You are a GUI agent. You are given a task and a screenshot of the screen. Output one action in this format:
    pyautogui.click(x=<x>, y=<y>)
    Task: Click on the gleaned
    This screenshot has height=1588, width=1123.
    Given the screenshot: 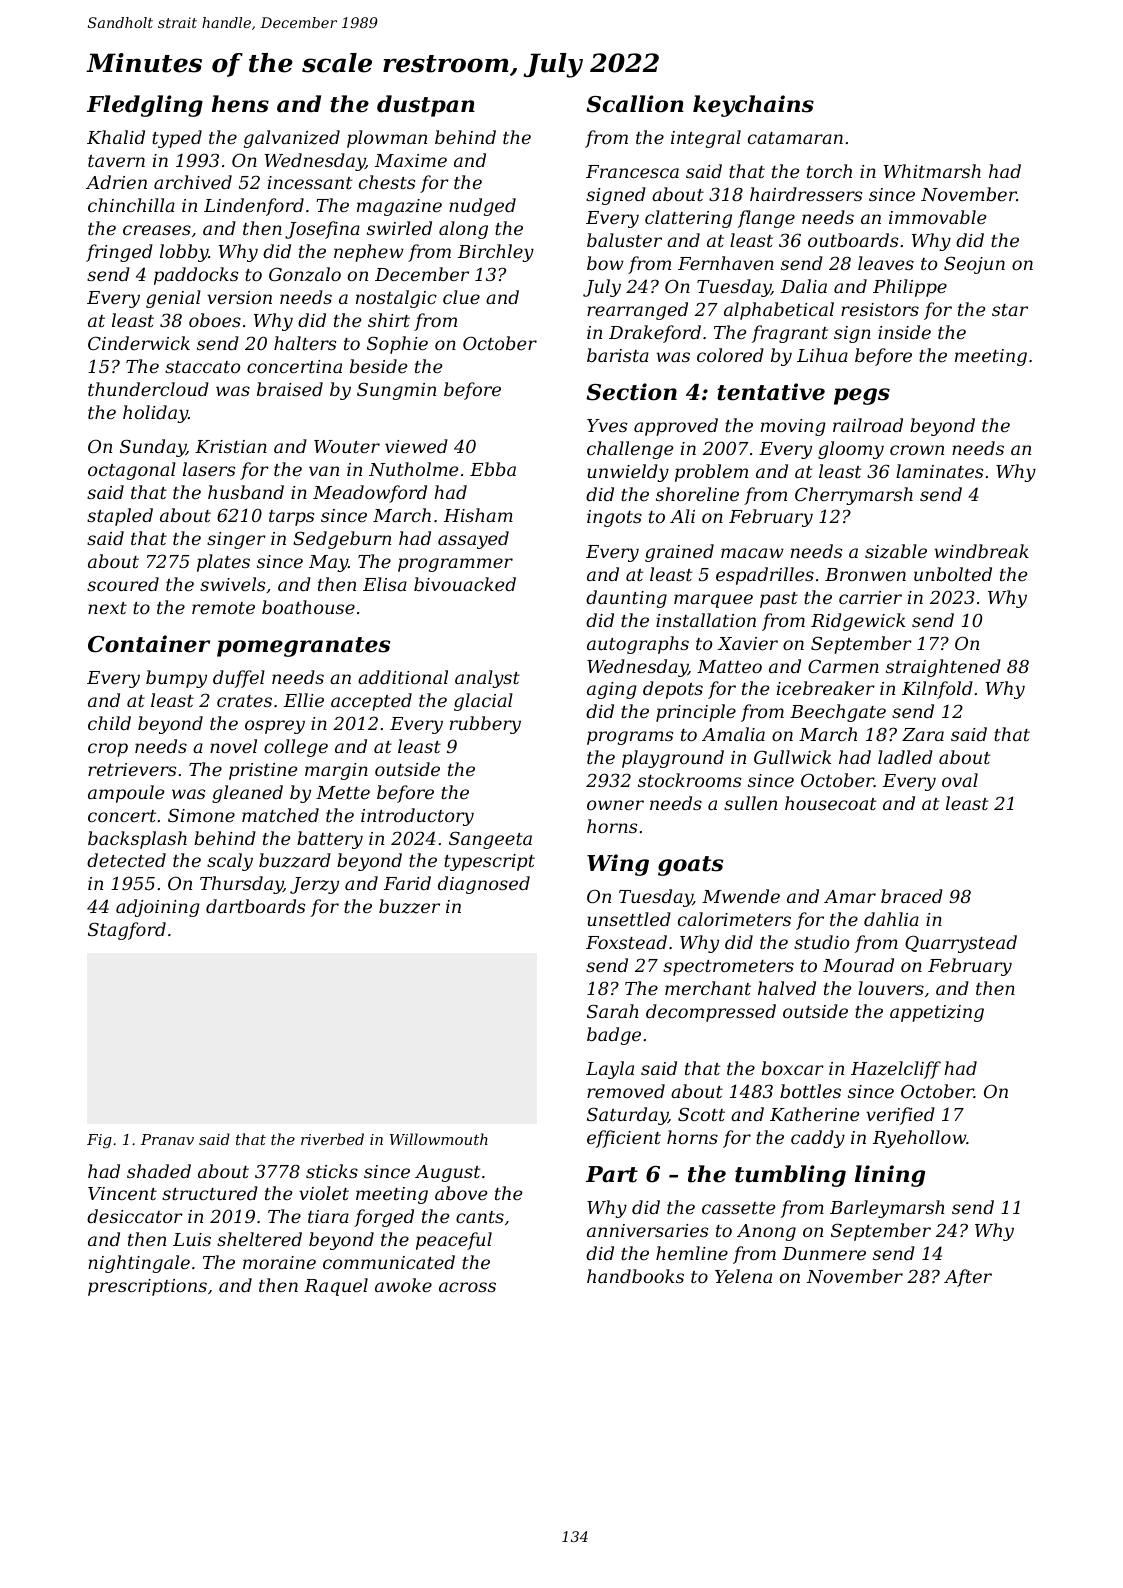 What is the action you would take?
    pyautogui.click(x=247, y=794)
